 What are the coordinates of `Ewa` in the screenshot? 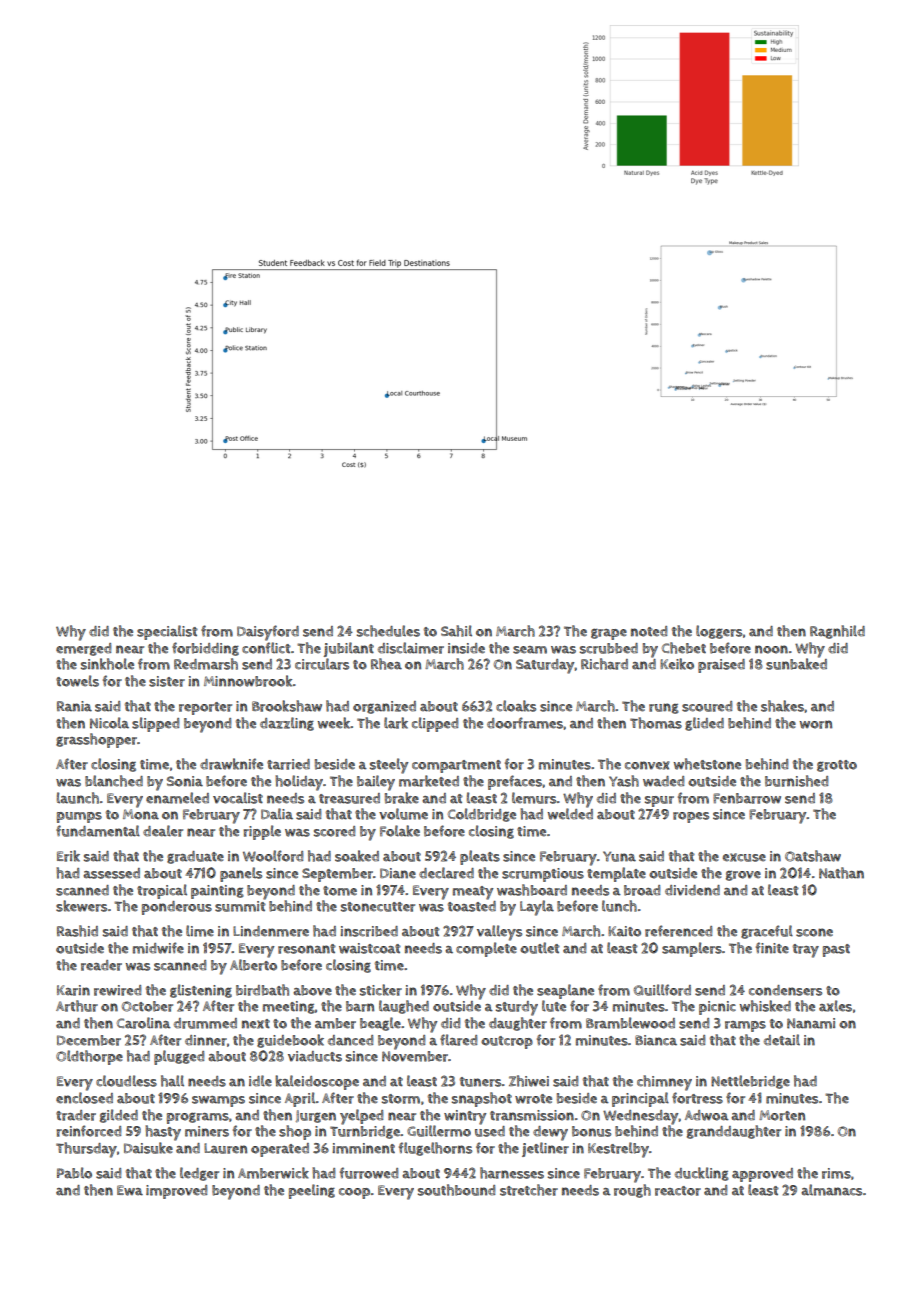 It's located at (130, 1190).
